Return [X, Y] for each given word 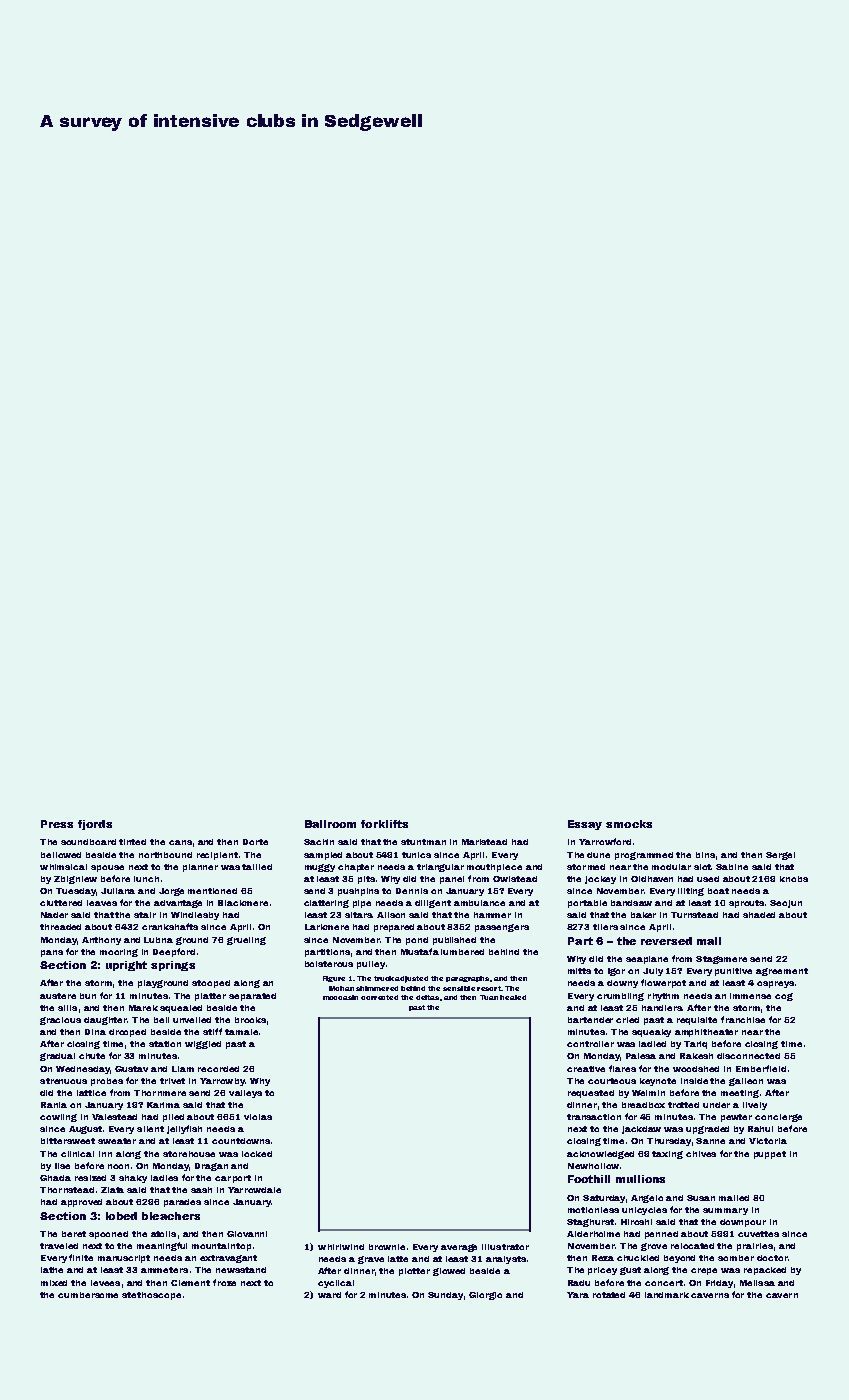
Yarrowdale [254, 1190]
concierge [778, 1118]
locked [257, 1154]
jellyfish [184, 1129]
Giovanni [247, 1234]
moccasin [340, 997]
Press [57, 824]
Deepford [174, 952]
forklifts [384, 824]
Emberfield [761, 1068]
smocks [629, 824]
